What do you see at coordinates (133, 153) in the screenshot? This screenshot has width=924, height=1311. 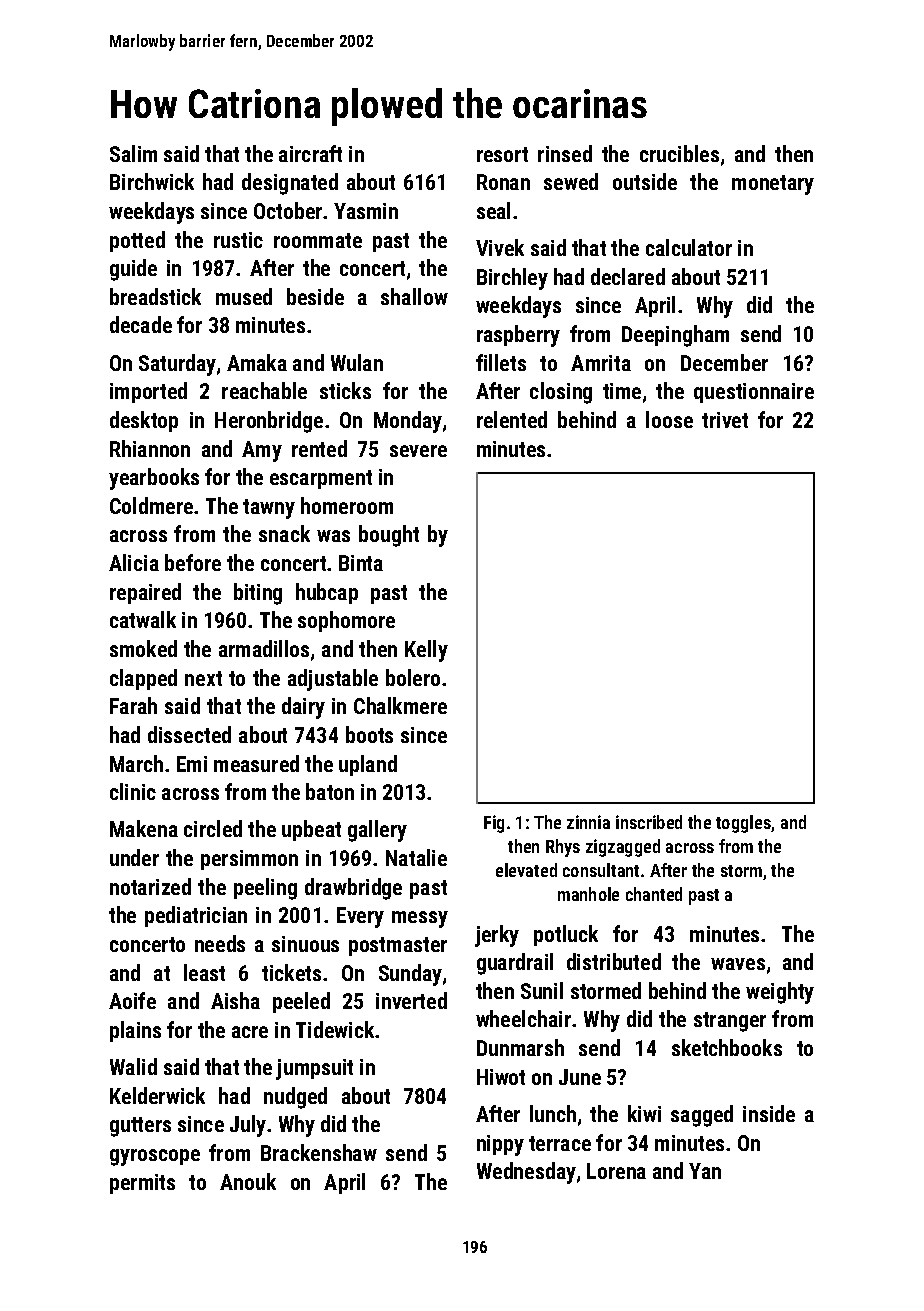 I see `Salim` at bounding box center [133, 153].
